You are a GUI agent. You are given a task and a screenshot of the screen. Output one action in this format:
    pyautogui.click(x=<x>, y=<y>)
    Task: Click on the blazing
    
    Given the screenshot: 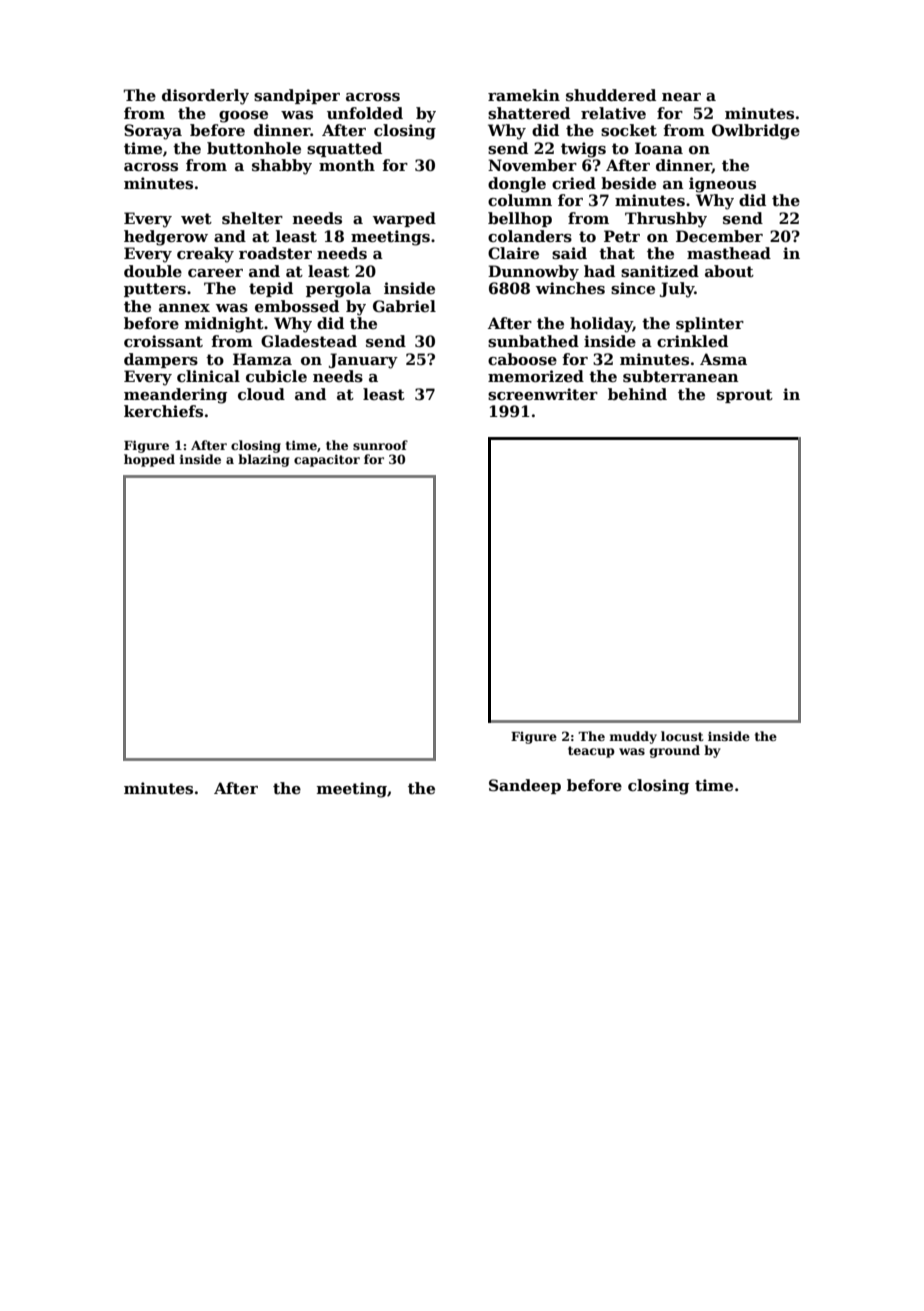 What is the action you would take?
    pyautogui.click(x=263, y=460)
